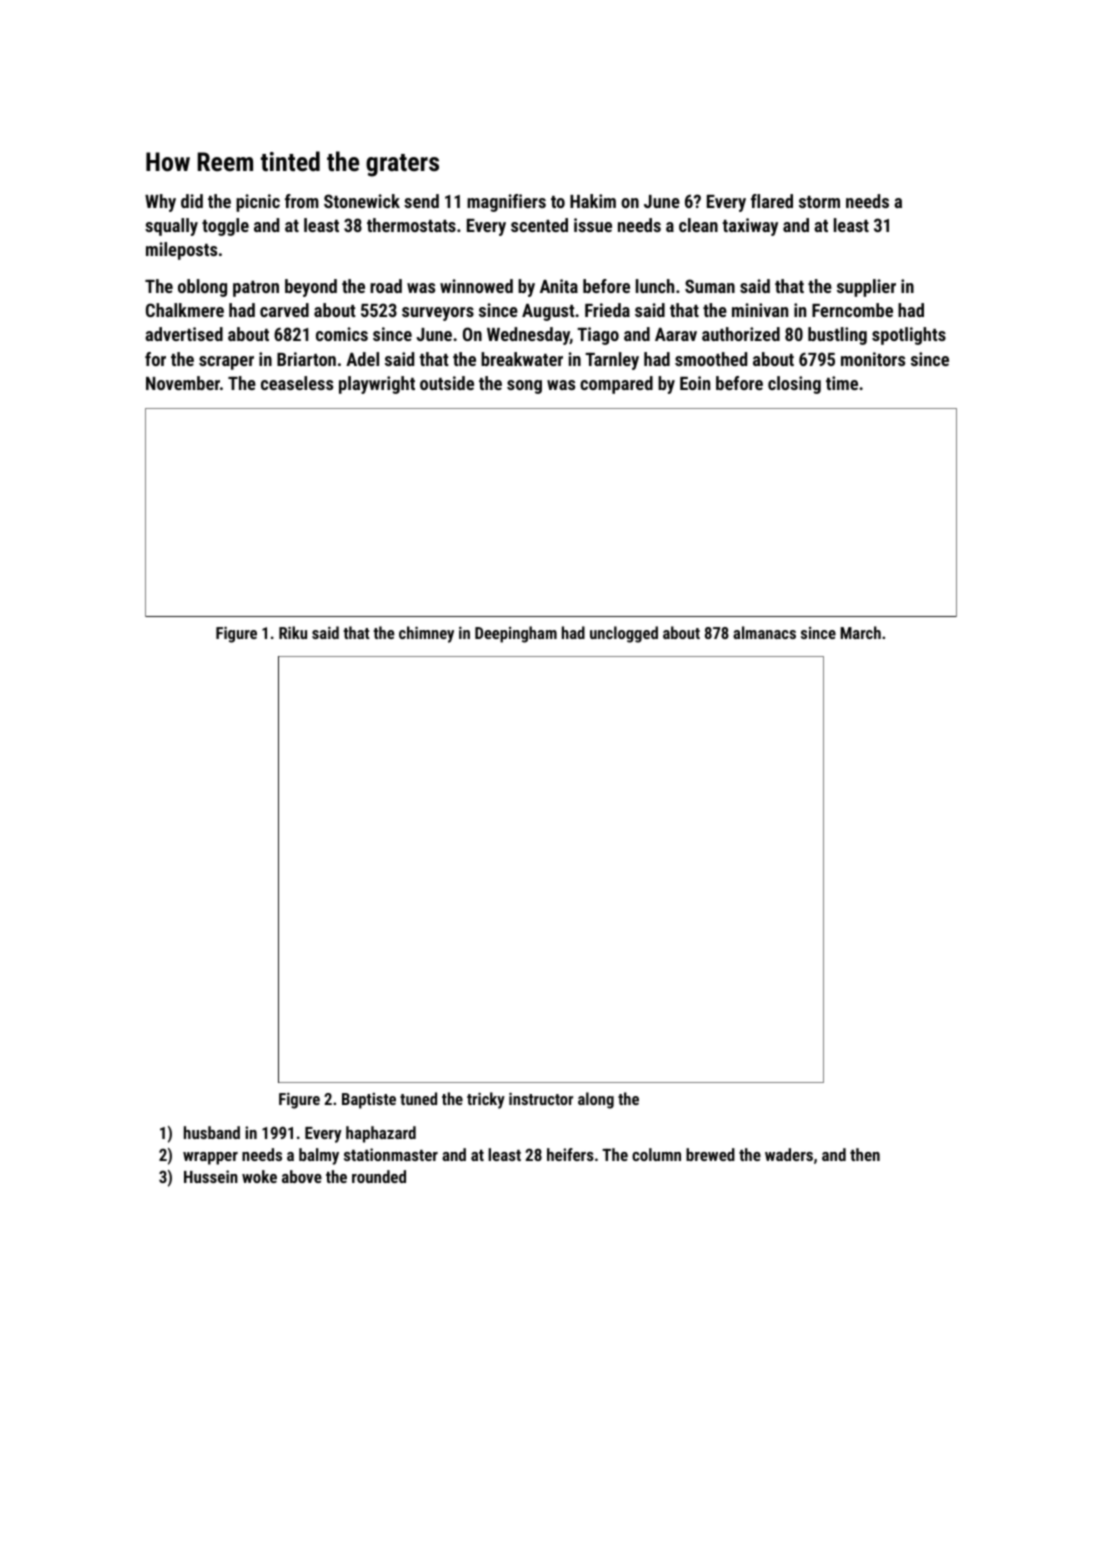  Describe the element at coordinates (764, 632) in the screenshot. I see `almanacs` at that location.
